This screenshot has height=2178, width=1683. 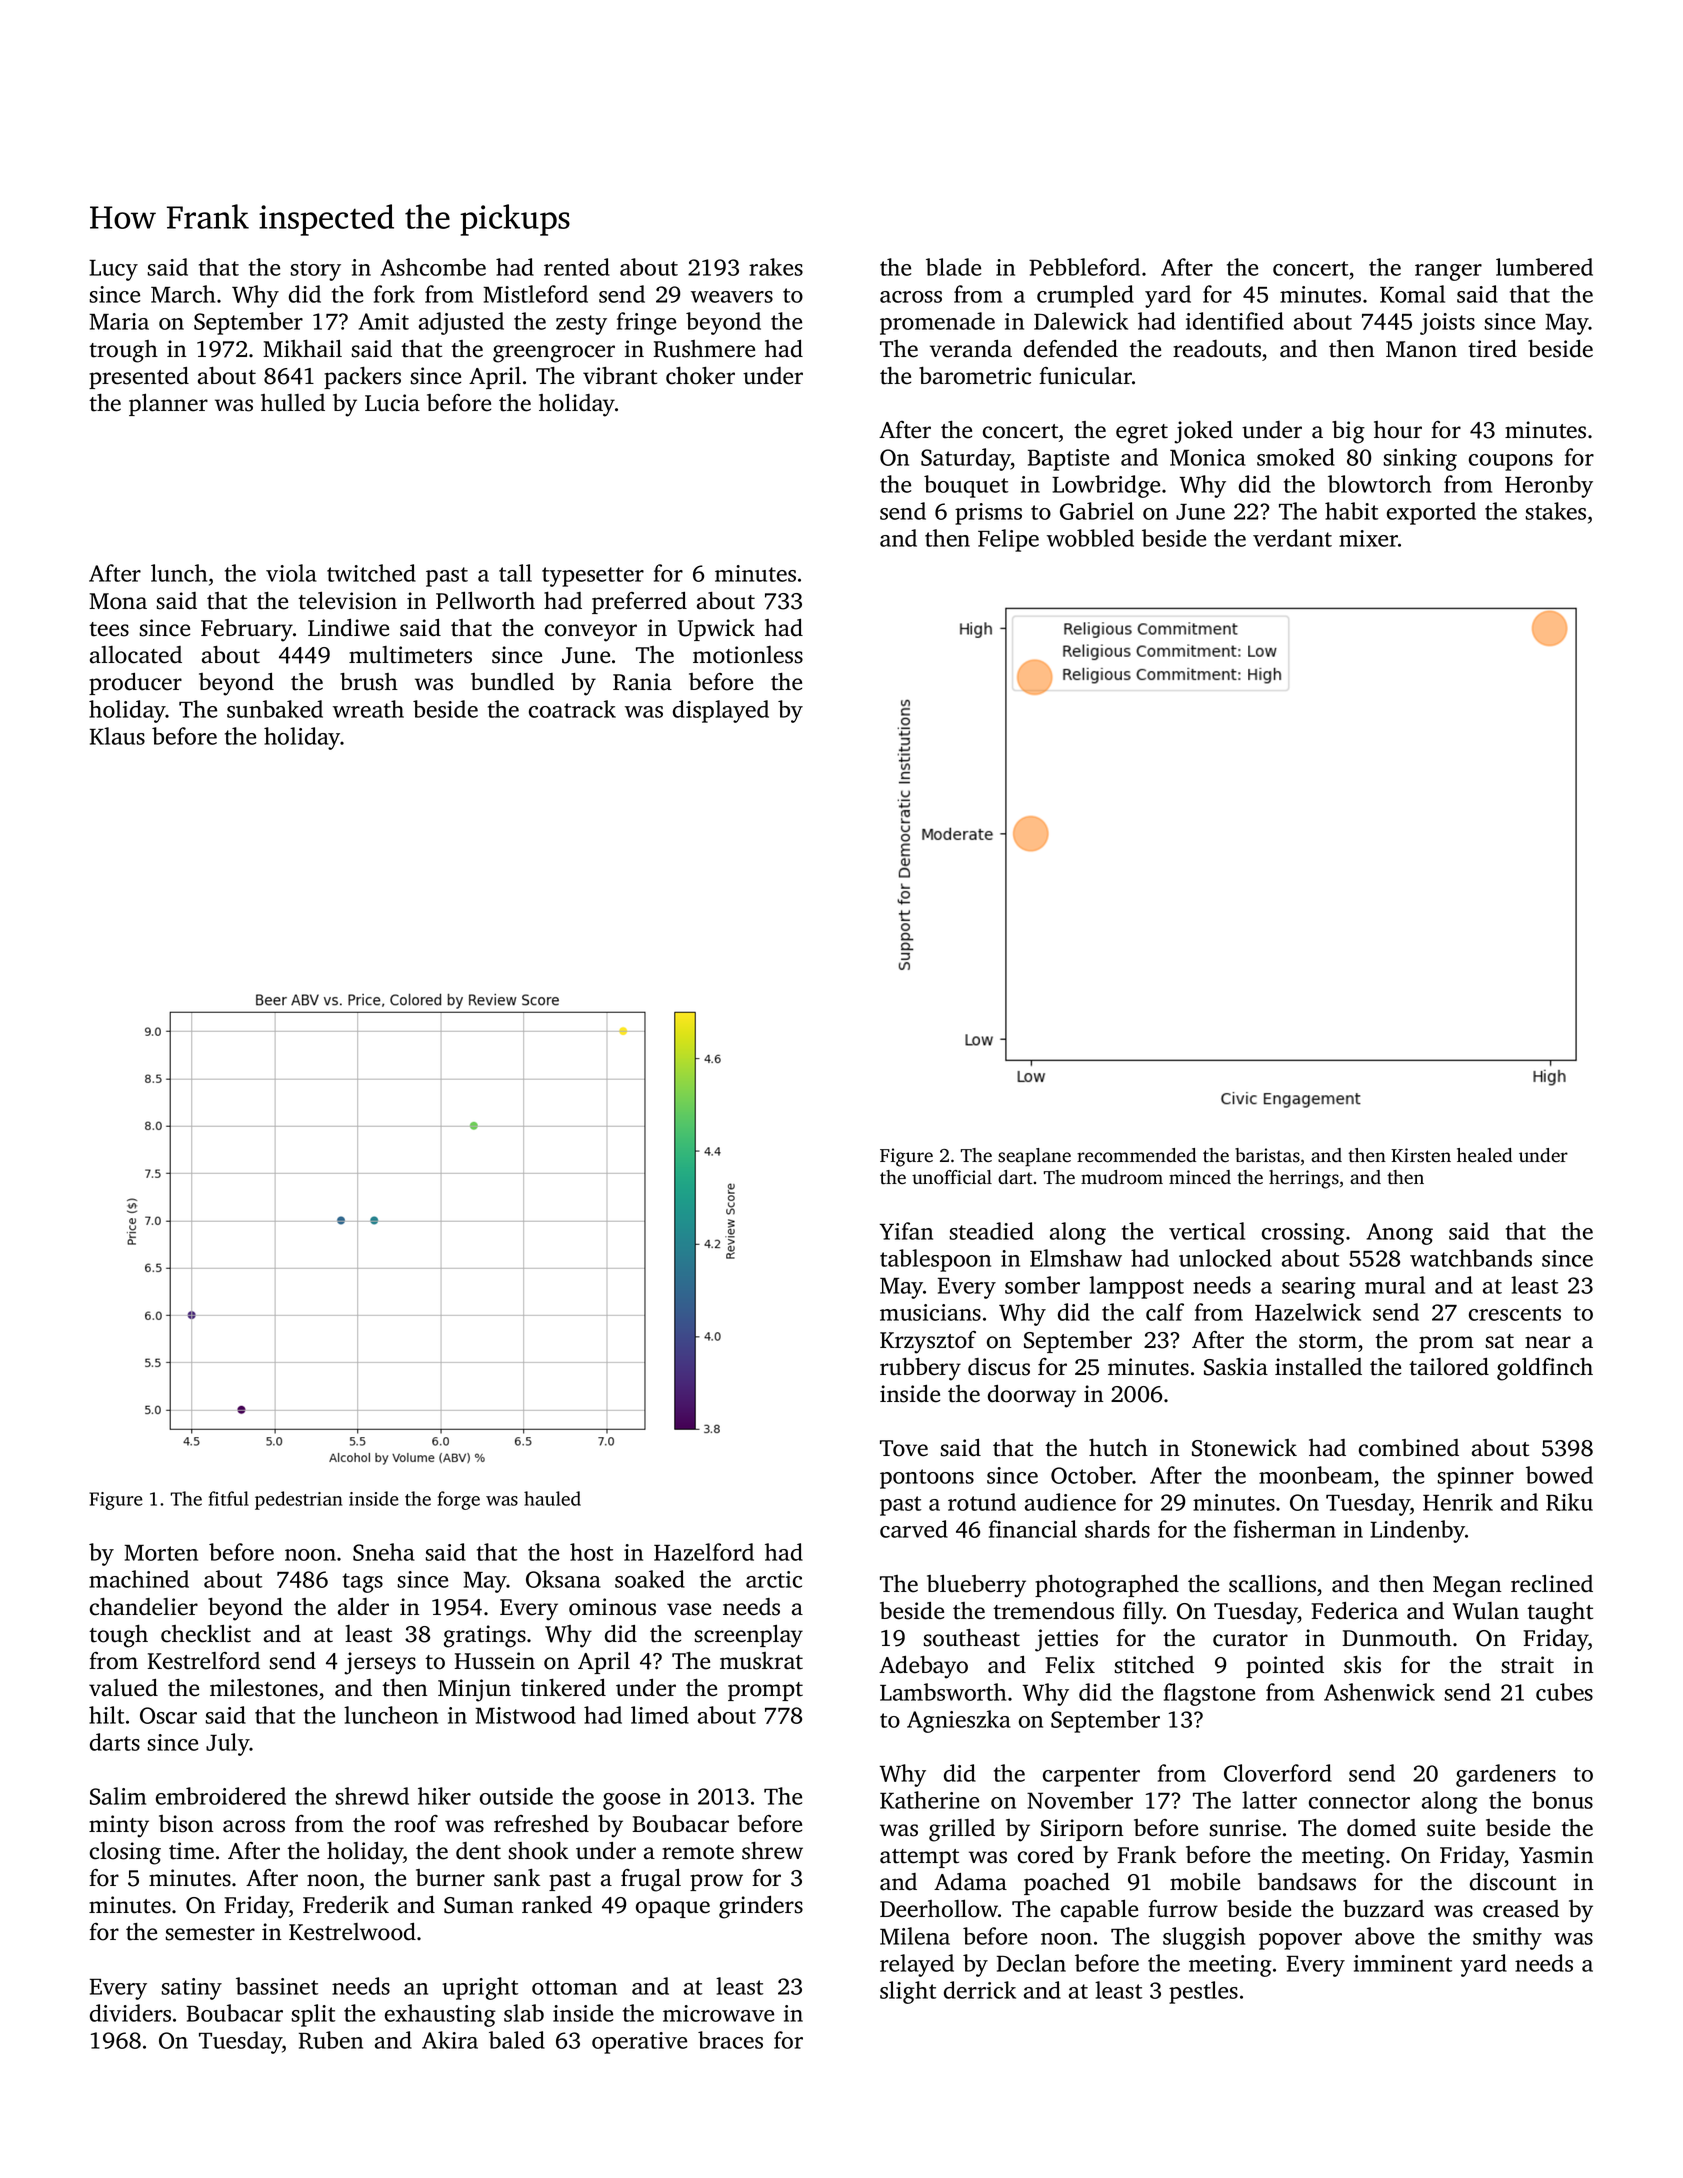 What do you see at coordinates (485, 1636) in the screenshot?
I see `gratings` at bounding box center [485, 1636].
